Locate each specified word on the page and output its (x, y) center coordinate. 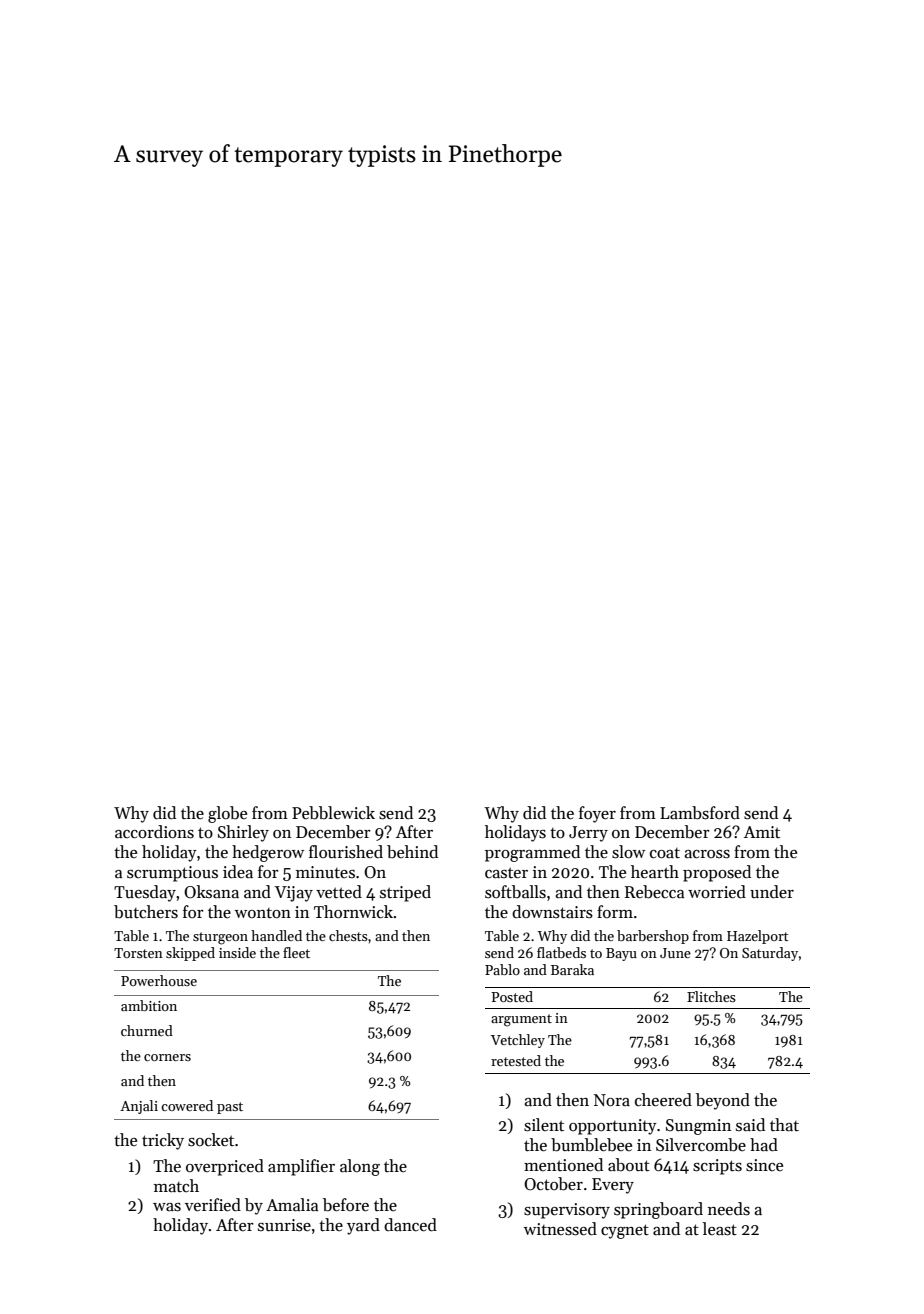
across (707, 854)
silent (544, 1125)
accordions (154, 832)
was (167, 1207)
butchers (146, 912)
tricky (163, 1141)
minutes (325, 872)
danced (410, 1225)
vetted (339, 892)
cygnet (625, 1231)
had (764, 1145)
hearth (655, 872)
